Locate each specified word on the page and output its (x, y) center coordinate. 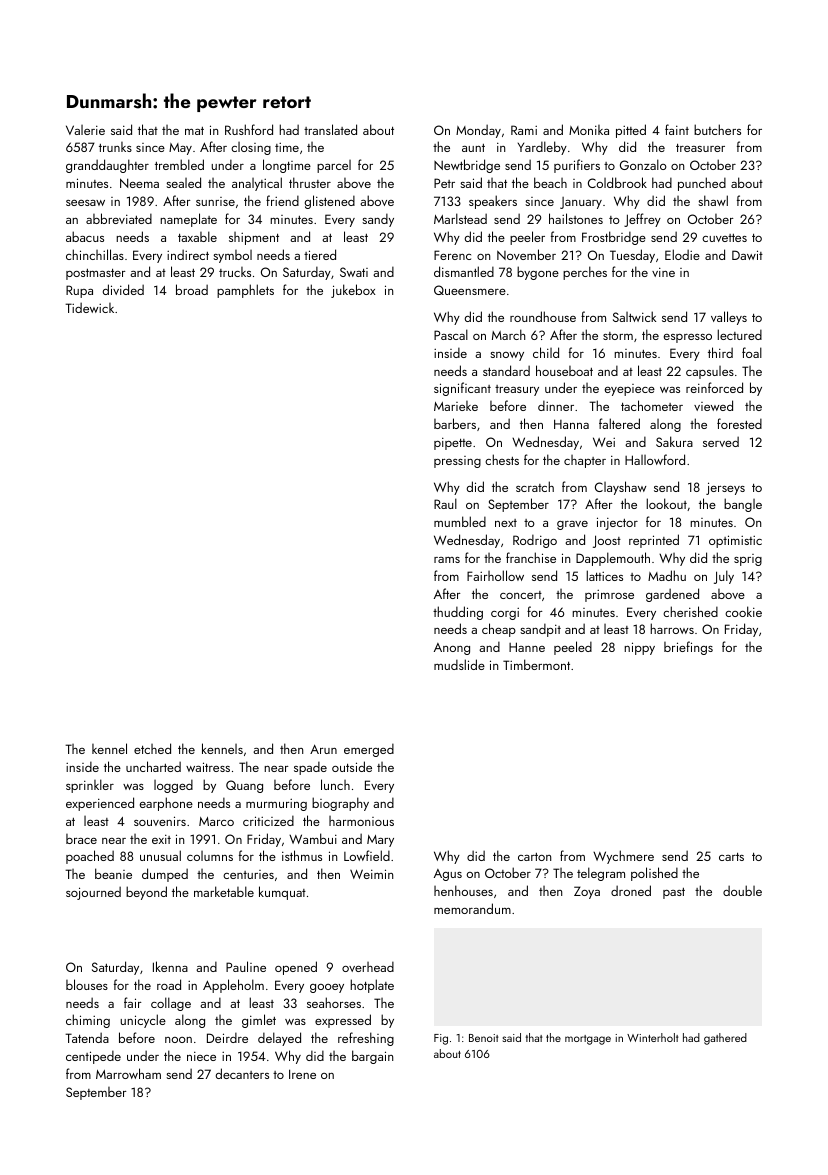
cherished (690, 611)
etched (152, 748)
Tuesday (632, 256)
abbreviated (119, 218)
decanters (242, 1073)
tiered (320, 254)
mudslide (459, 664)
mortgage (588, 1040)
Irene (302, 1074)
